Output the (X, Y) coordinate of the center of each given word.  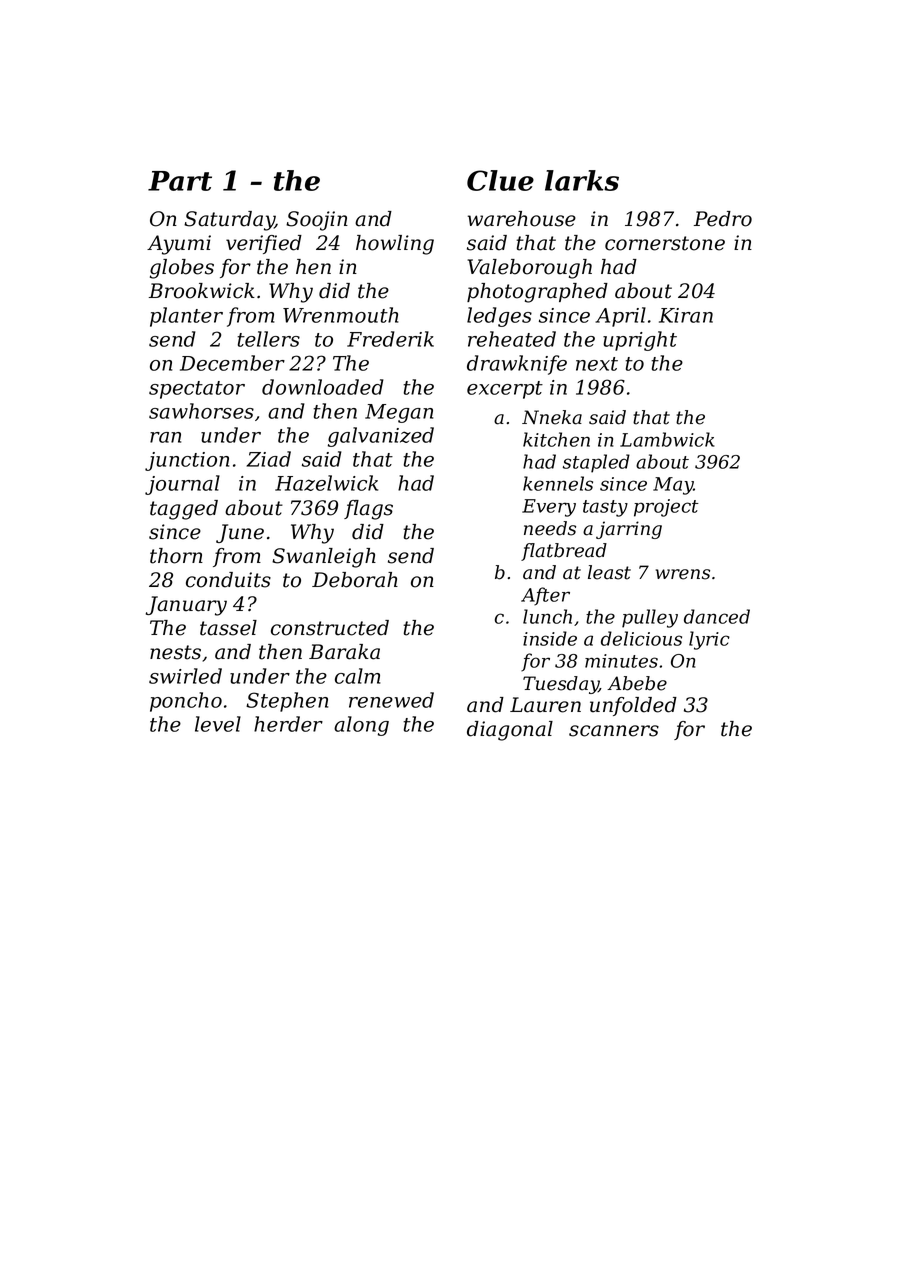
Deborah (355, 580)
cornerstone (665, 243)
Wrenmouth (341, 315)
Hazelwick (326, 483)
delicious (641, 638)
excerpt (505, 390)
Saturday (229, 221)
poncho (186, 702)
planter (186, 317)
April (620, 317)
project (666, 508)
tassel (228, 628)
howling (395, 245)
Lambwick (667, 439)
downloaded (323, 387)
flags (368, 510)
